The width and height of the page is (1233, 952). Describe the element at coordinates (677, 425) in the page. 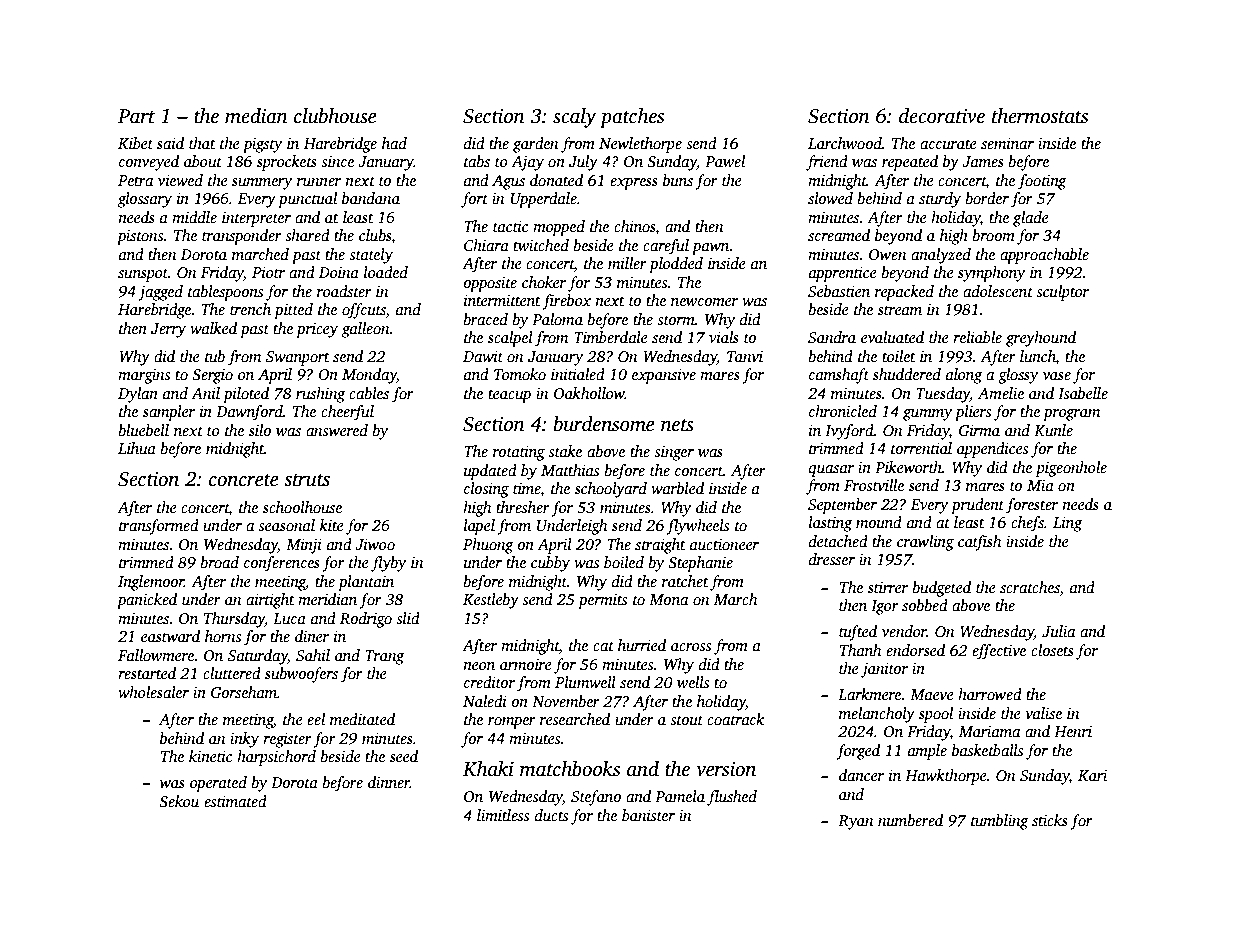

I see `nets` at that location.
